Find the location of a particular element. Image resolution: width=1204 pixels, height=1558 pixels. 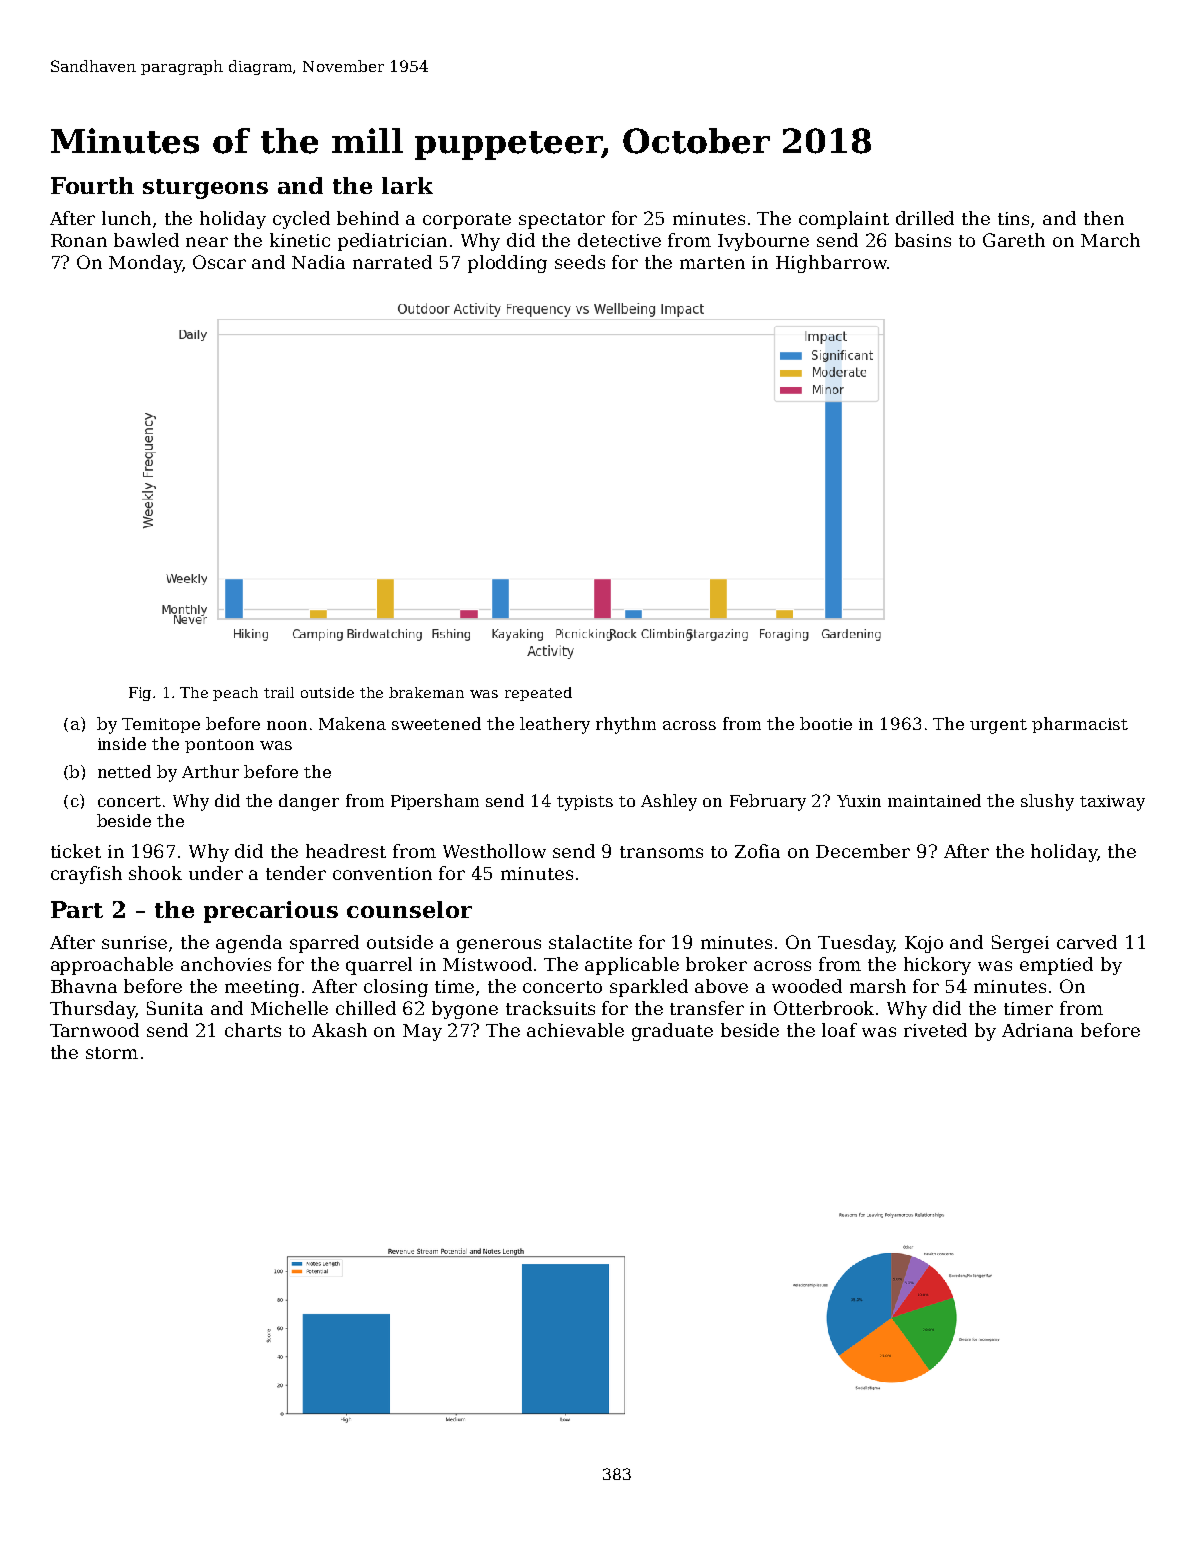

Oscar is located at coordinates (219, 262).
